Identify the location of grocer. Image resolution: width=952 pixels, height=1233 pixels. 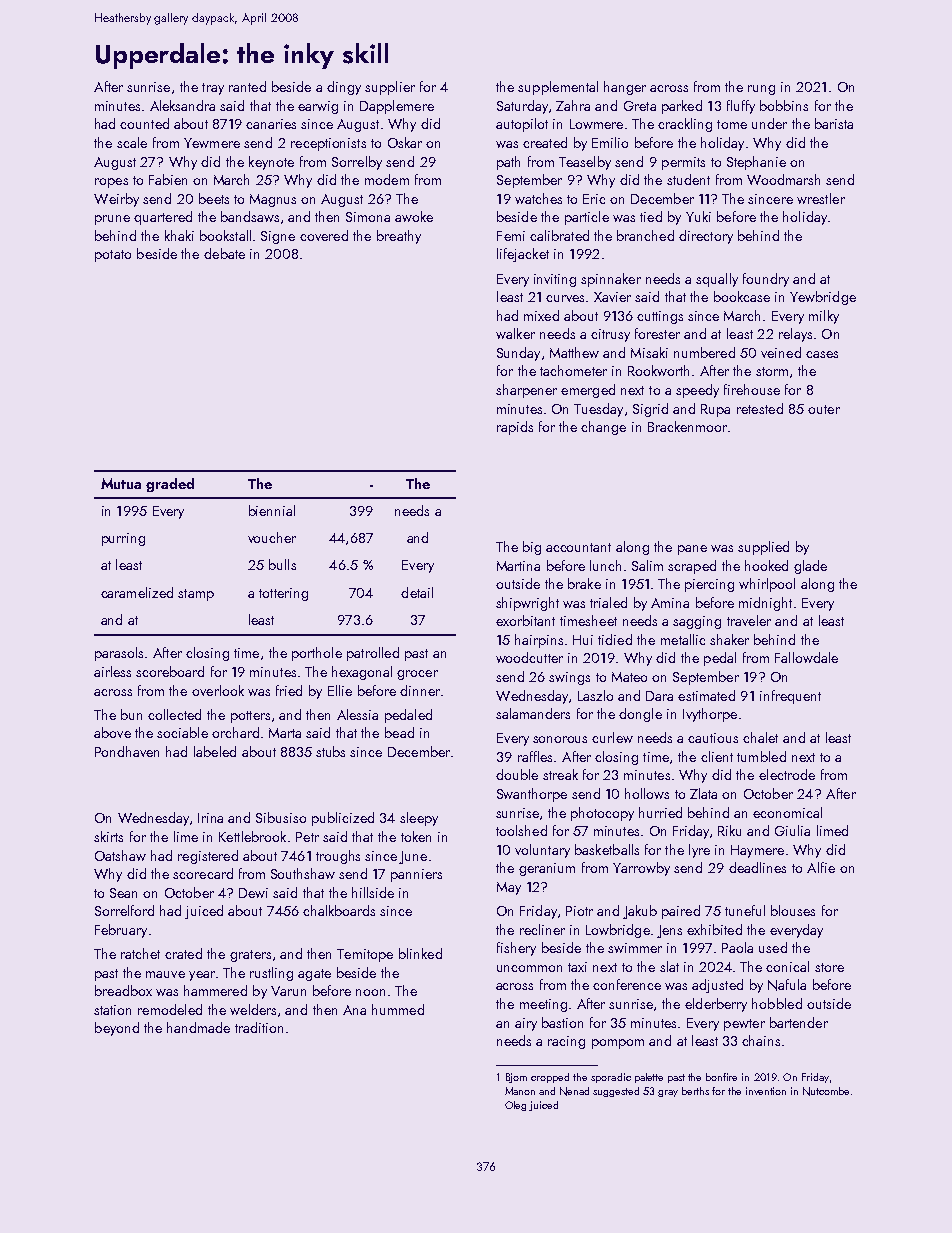
(417, 675).
